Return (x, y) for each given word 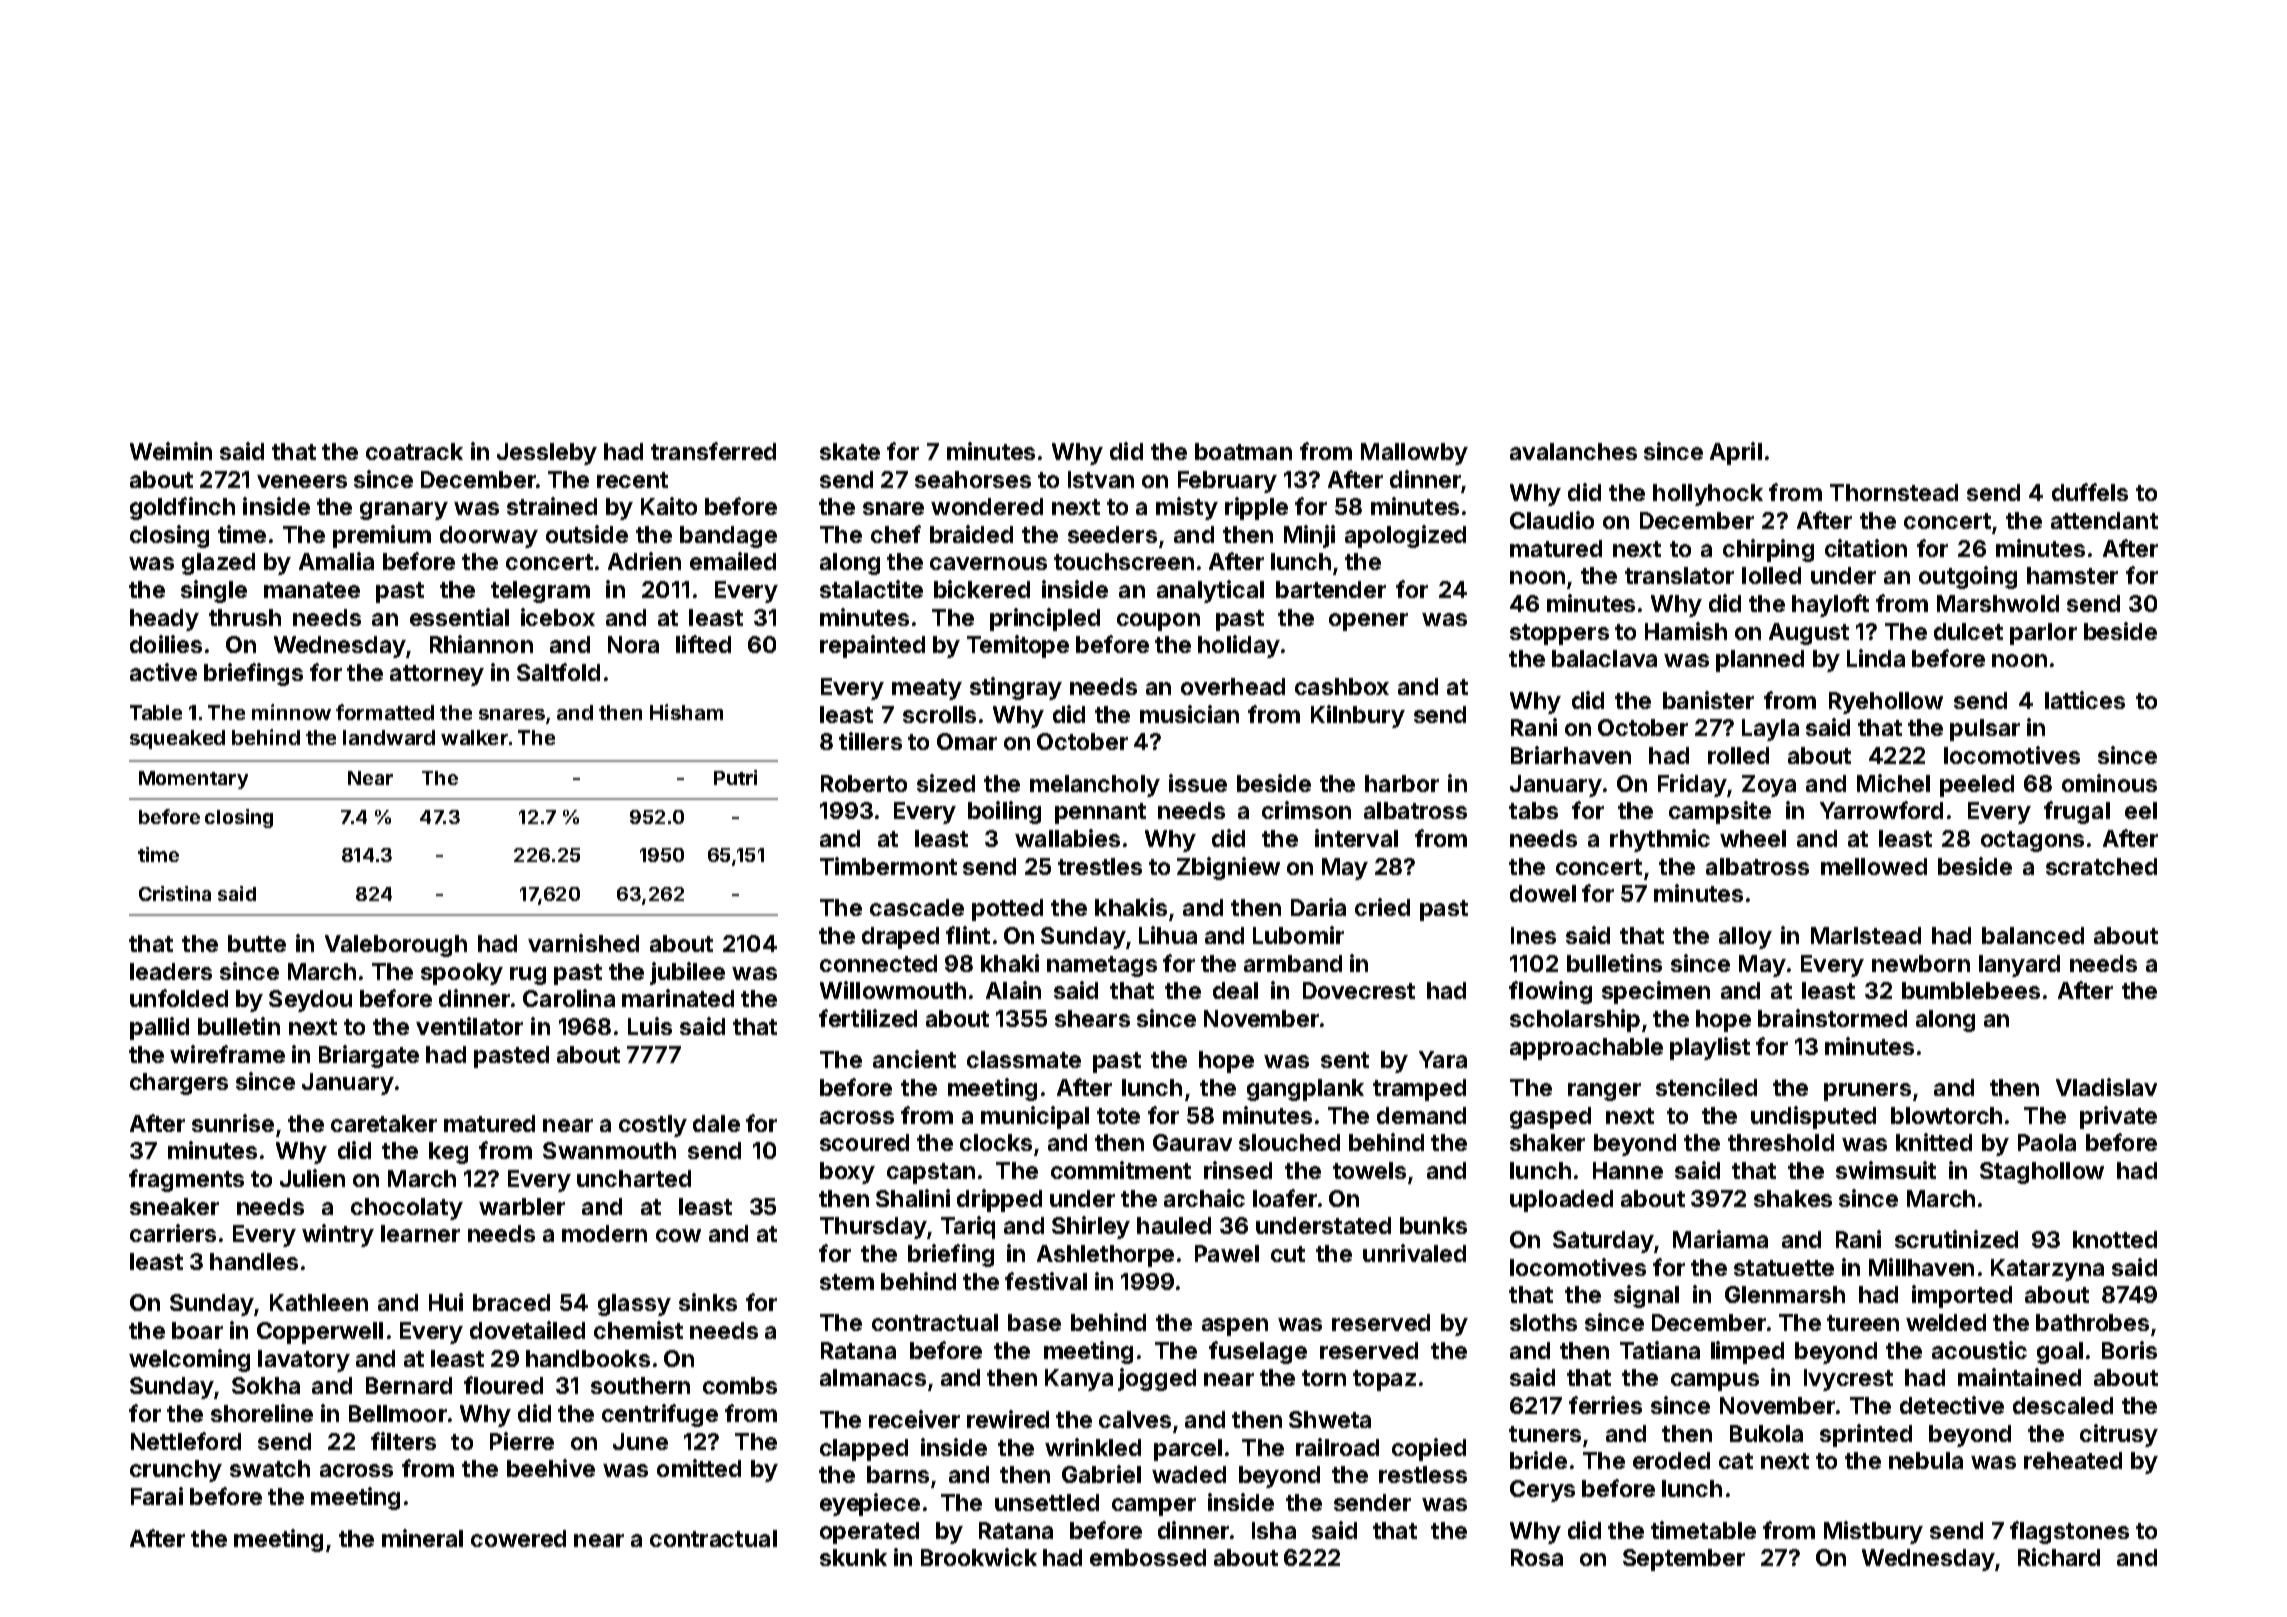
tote (1118, 1116)
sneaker (174, 1206)
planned (1760, 661)
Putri (735, 777)
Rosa (1537, 1557)
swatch (270, 1468)
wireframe (227, 1054)
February (1227, 482)
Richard (2059, 1557)
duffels (2090, 492)
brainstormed (1832, 1018)
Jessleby (547, 454)
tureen (1863, 1323)
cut (1288, 1254)
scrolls (939, 714)
